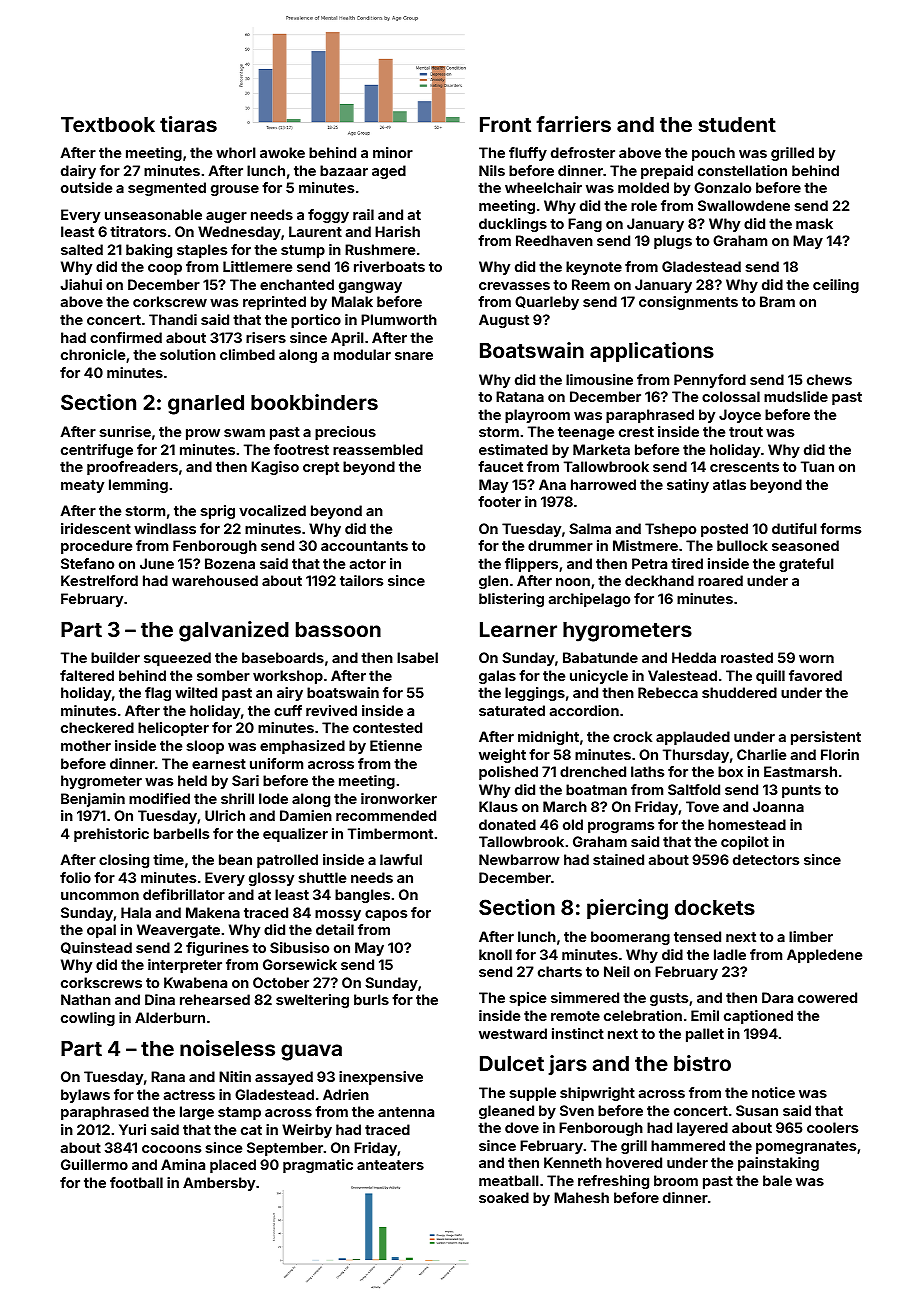  I want to click on builder, so click(115, 657).
